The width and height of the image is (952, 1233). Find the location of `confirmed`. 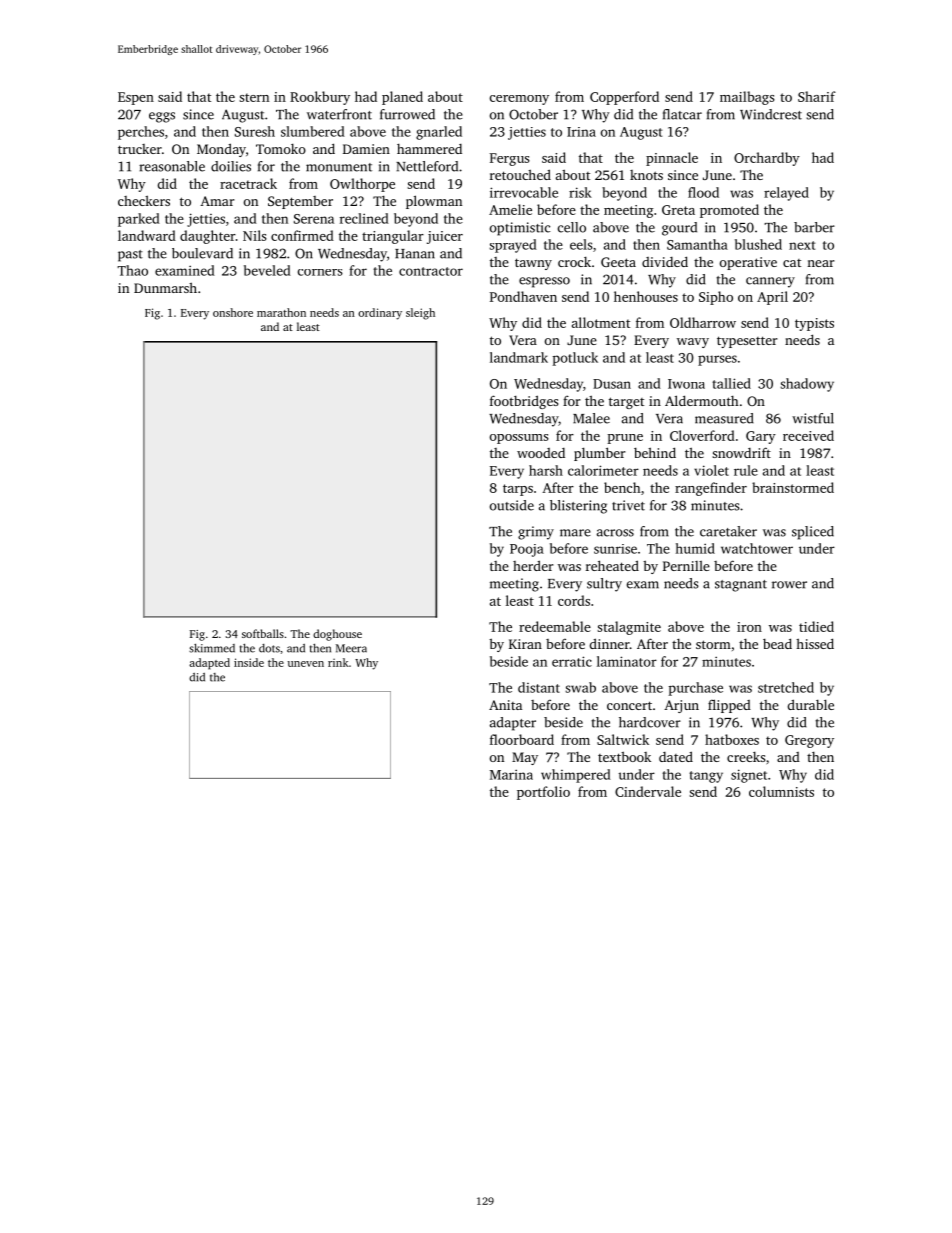

confirmed is located at coordinates (302, 235).
